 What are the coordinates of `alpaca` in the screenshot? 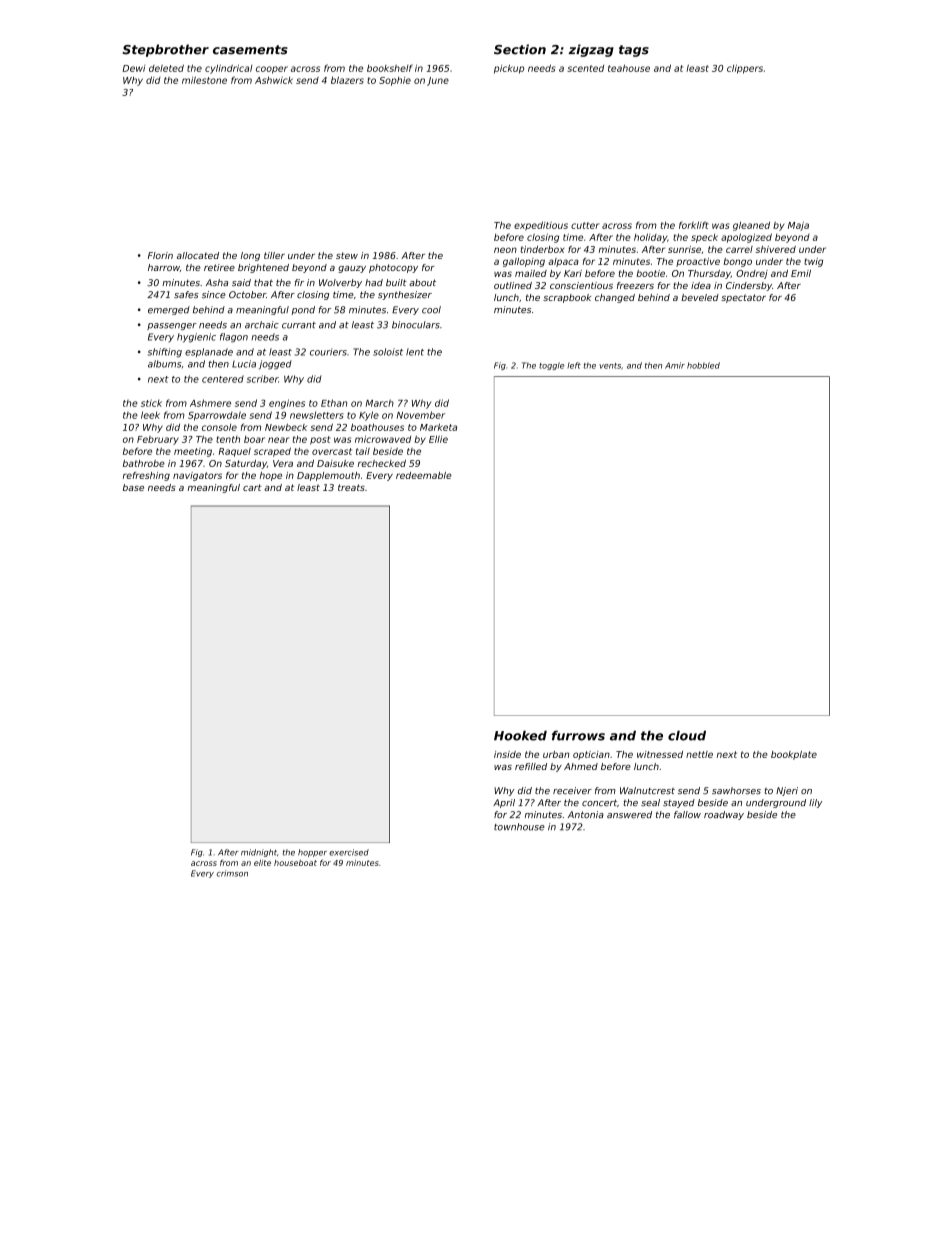 It's located at (563, 262).
